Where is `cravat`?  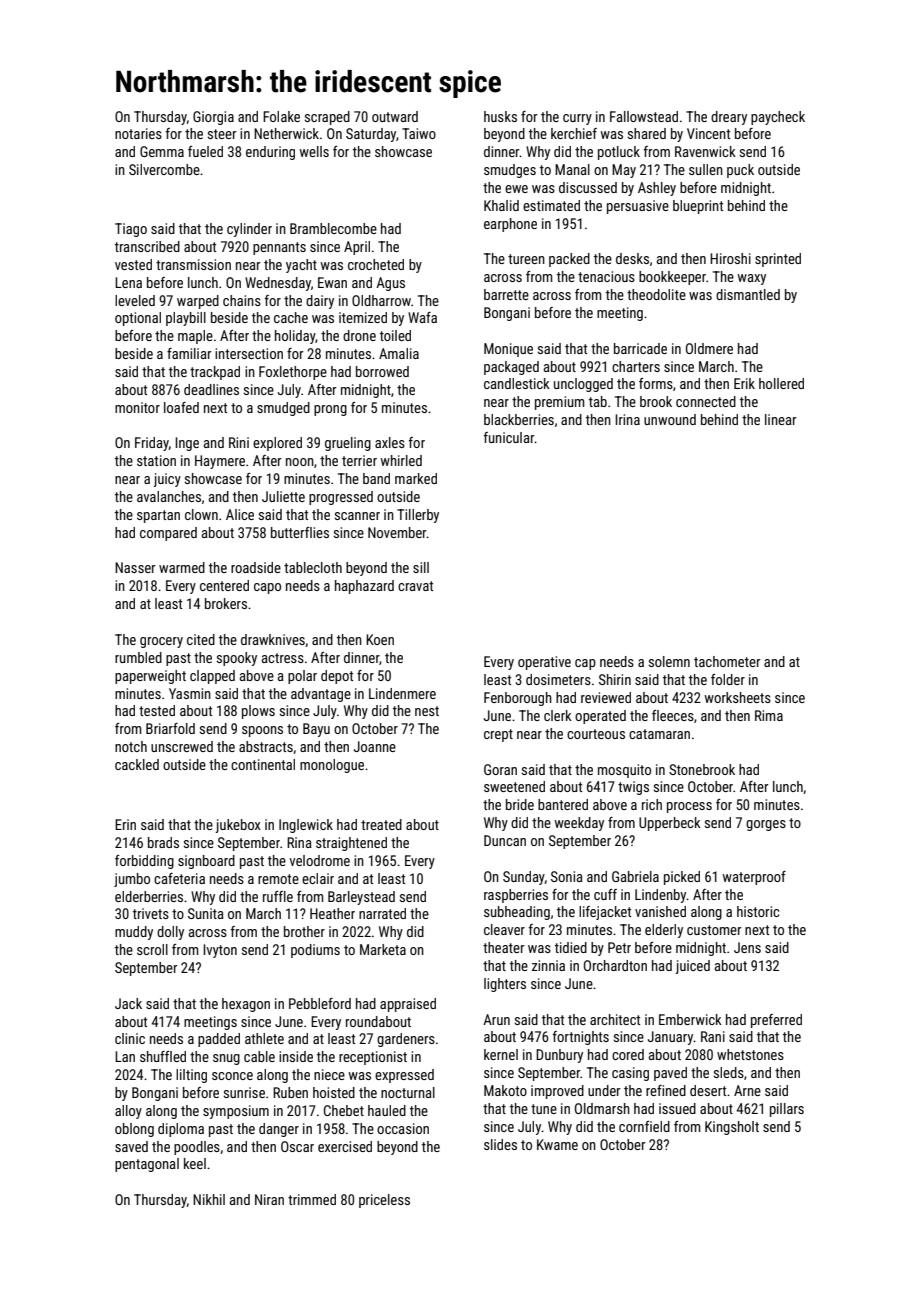 cravat is located at coordinates (415, 586).
